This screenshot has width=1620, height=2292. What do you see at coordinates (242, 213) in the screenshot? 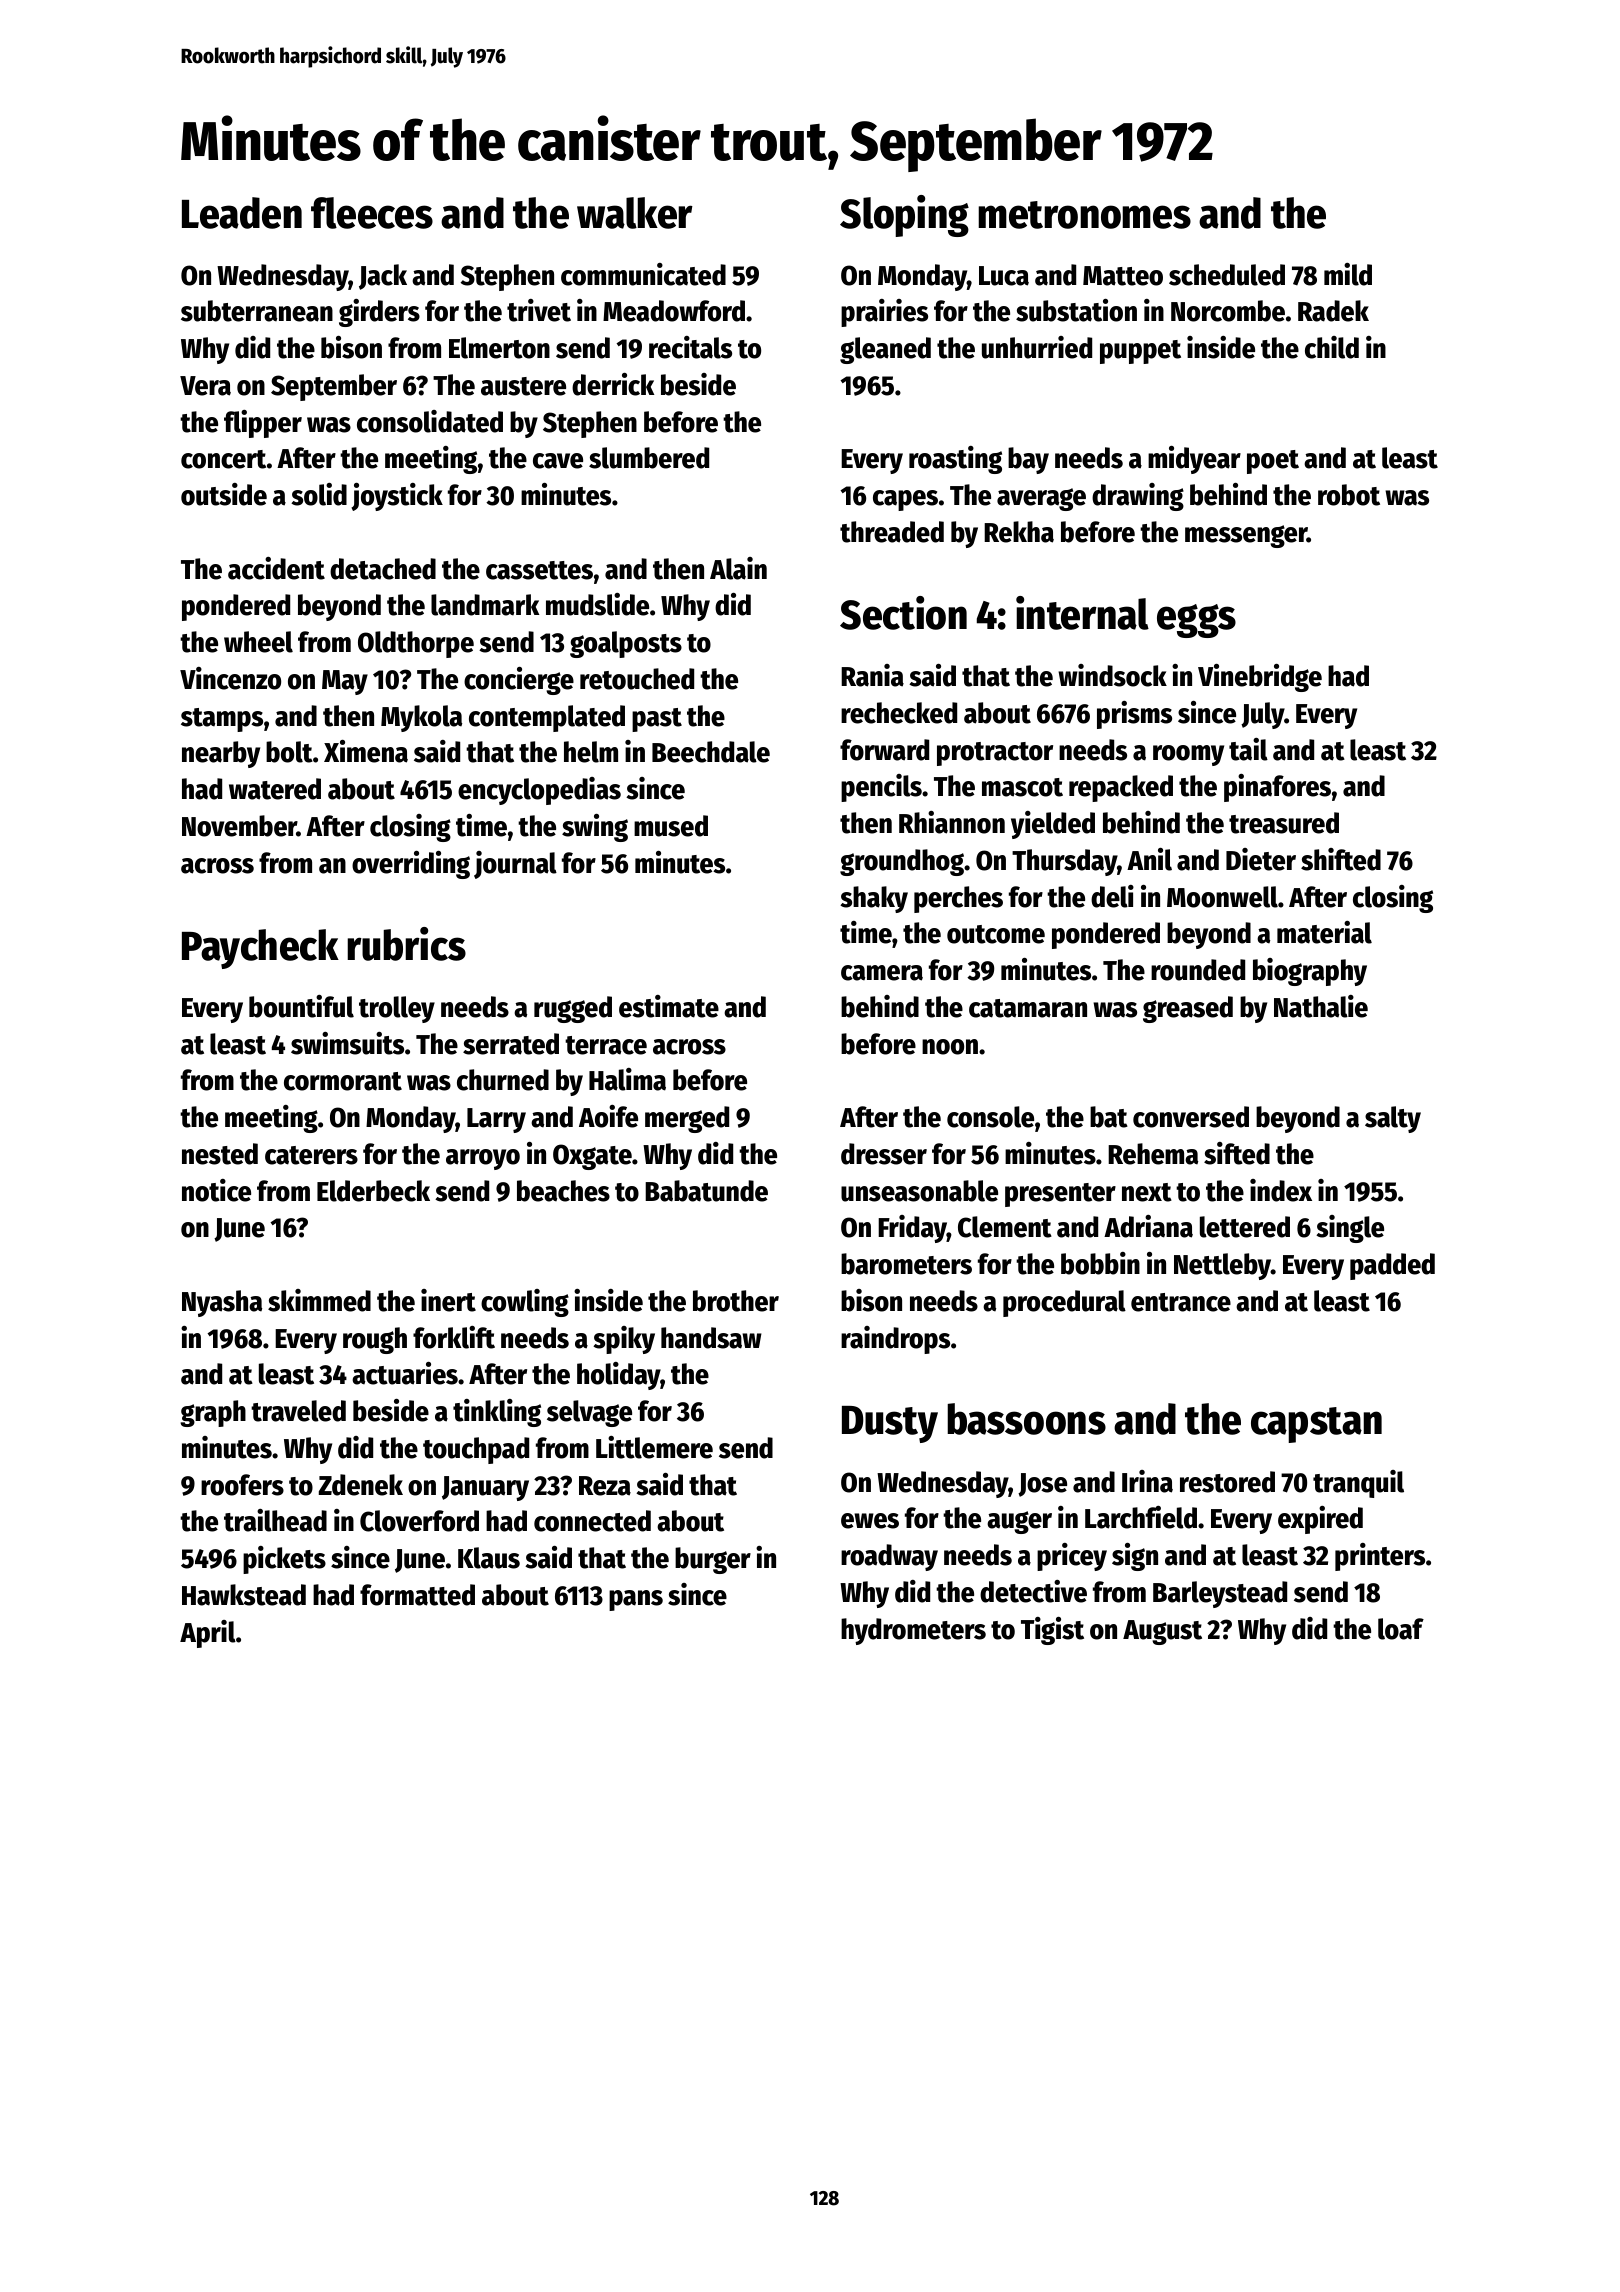
I see `Leaden` at bounding box center [242, 213].
